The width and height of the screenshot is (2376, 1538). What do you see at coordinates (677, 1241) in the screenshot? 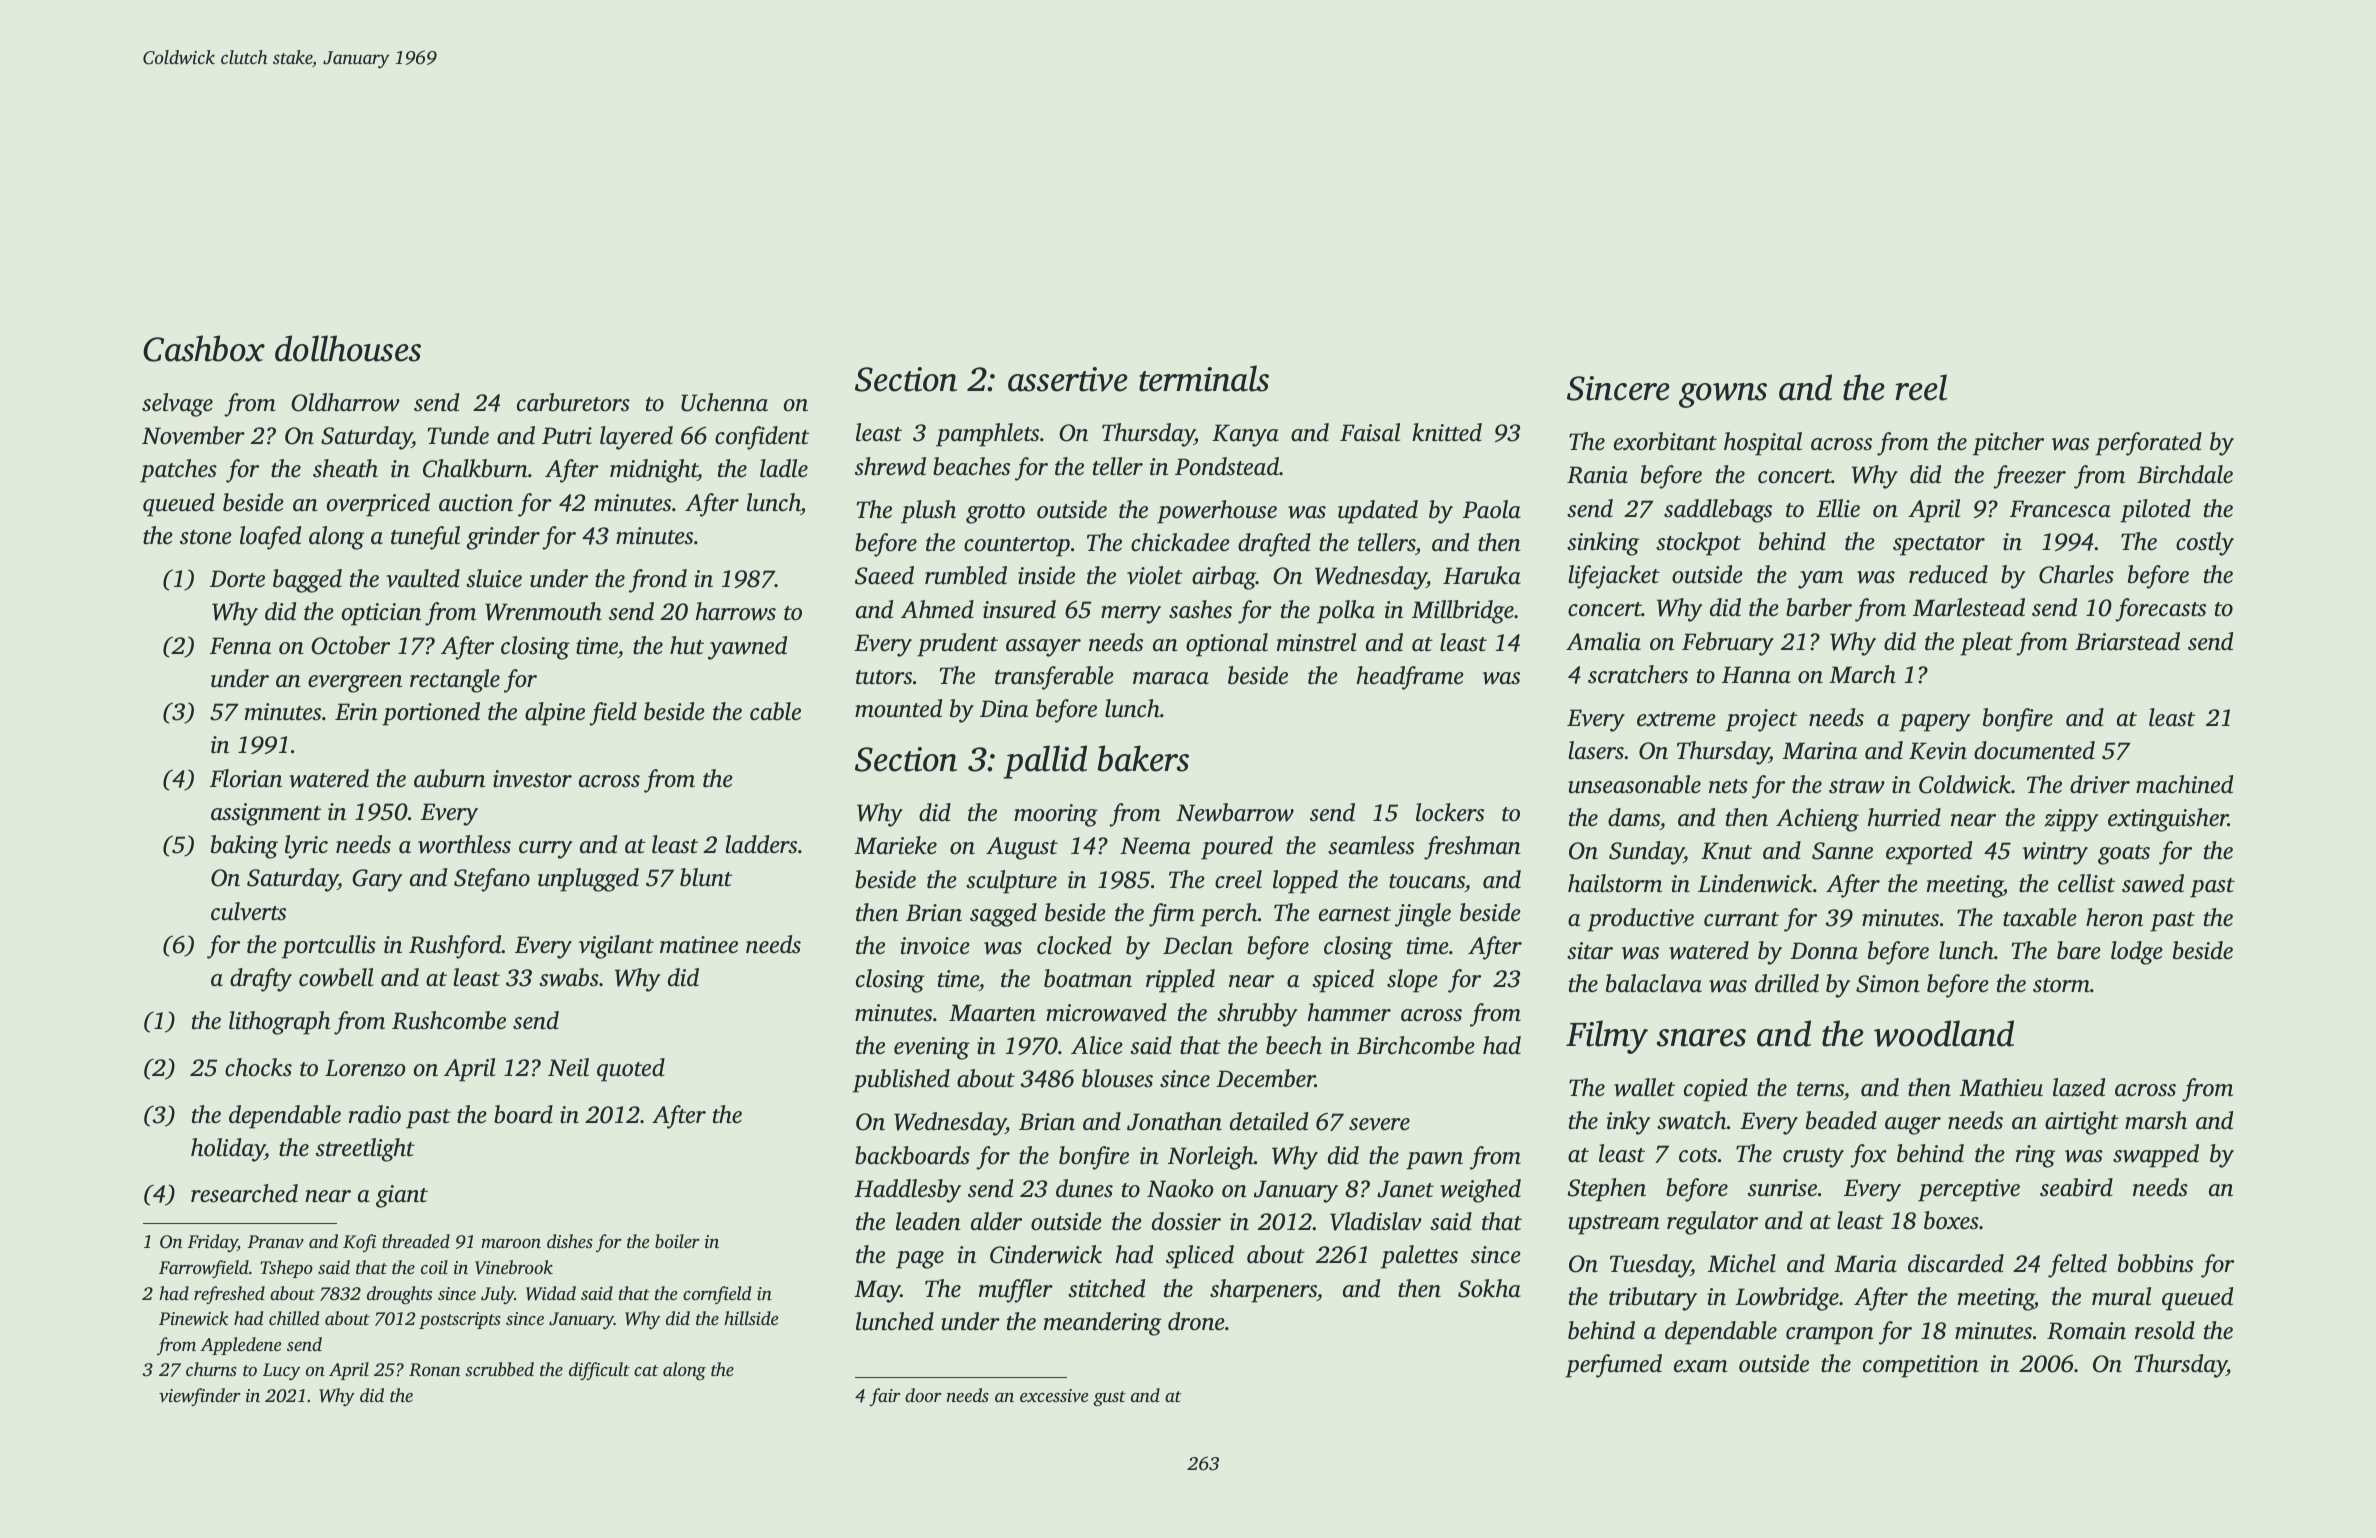
I see `boiler` at bounding box center [677, 1241].
